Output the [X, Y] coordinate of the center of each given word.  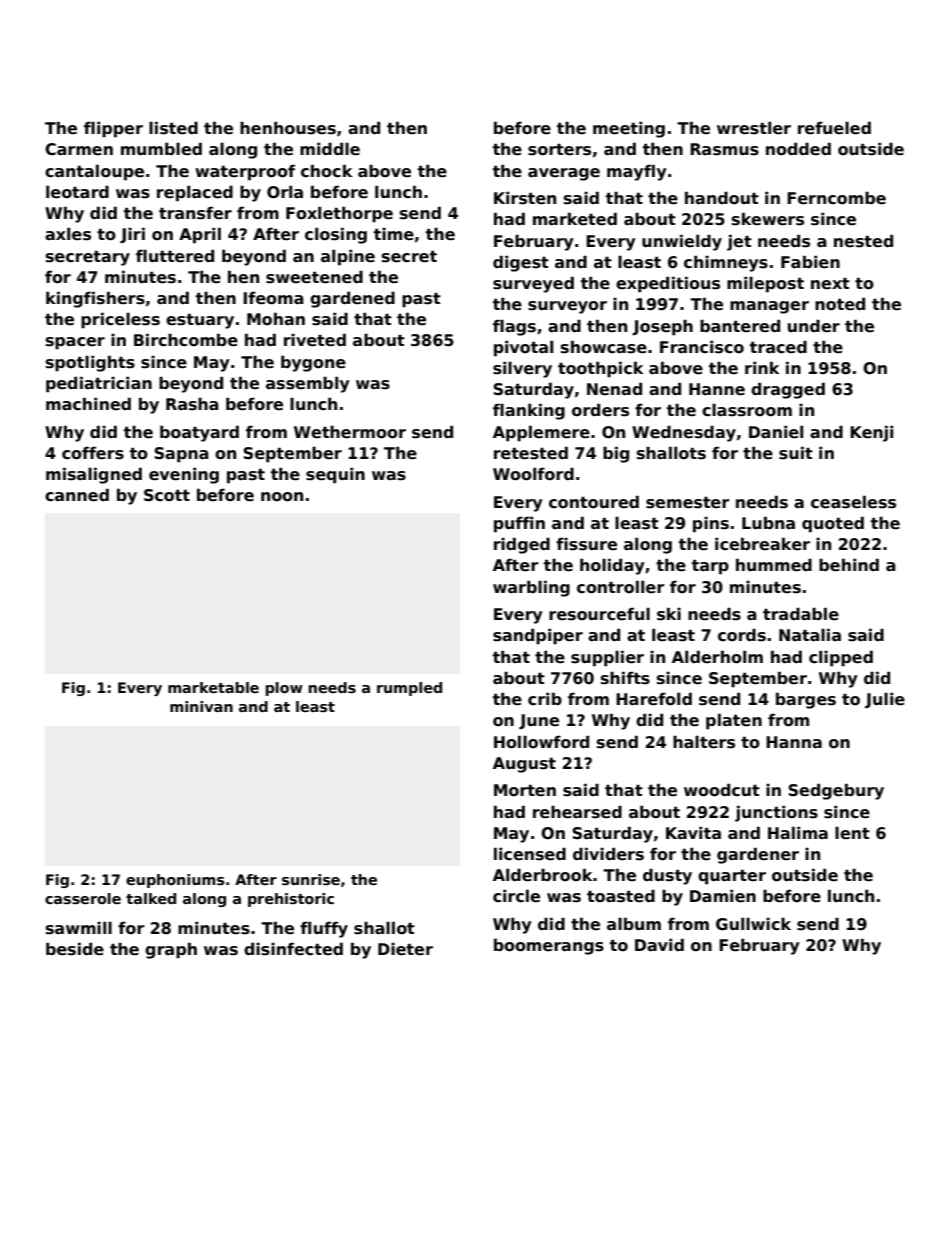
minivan [201, 706]
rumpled [409, 689]
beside [75, 949]
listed [173, 128]
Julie [885, 700]
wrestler [754, 128]
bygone [313, 364]
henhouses [288, 128]
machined [88, 404]
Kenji [871, 433]
